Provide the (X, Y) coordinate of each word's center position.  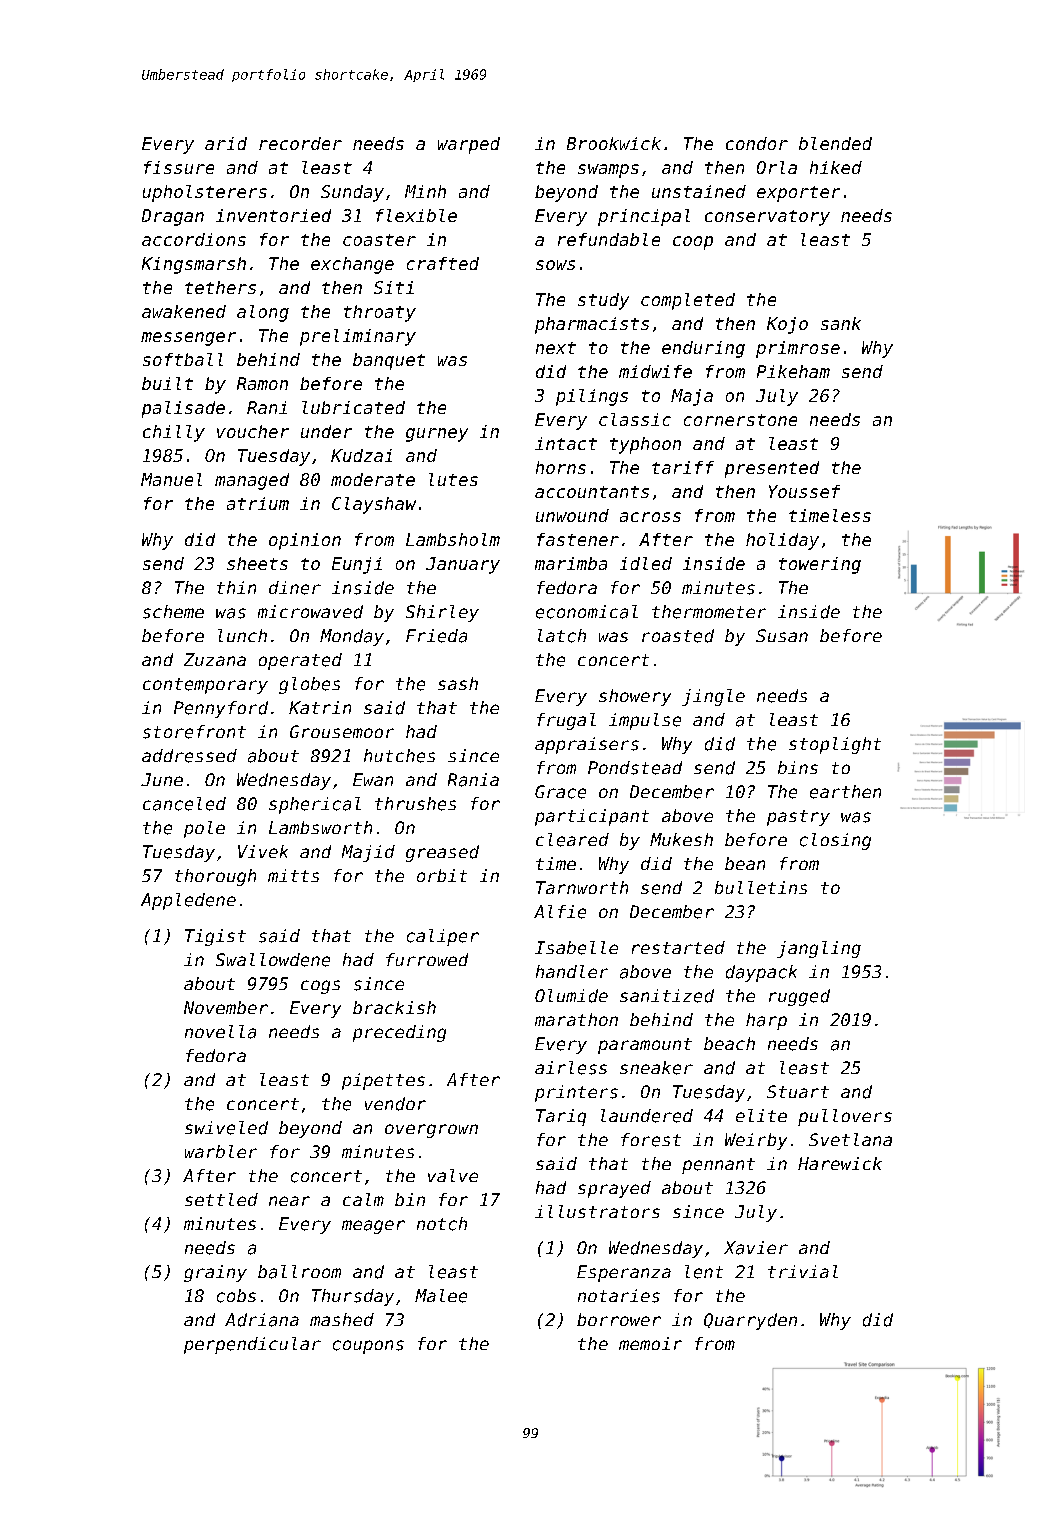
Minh (425, 191)
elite (761, 1115)
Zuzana (215, 659)
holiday (782, 541)
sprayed (614, 1189)
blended (835, 143)
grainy (215, 1273)
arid (226, 143)
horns (561, 467)
